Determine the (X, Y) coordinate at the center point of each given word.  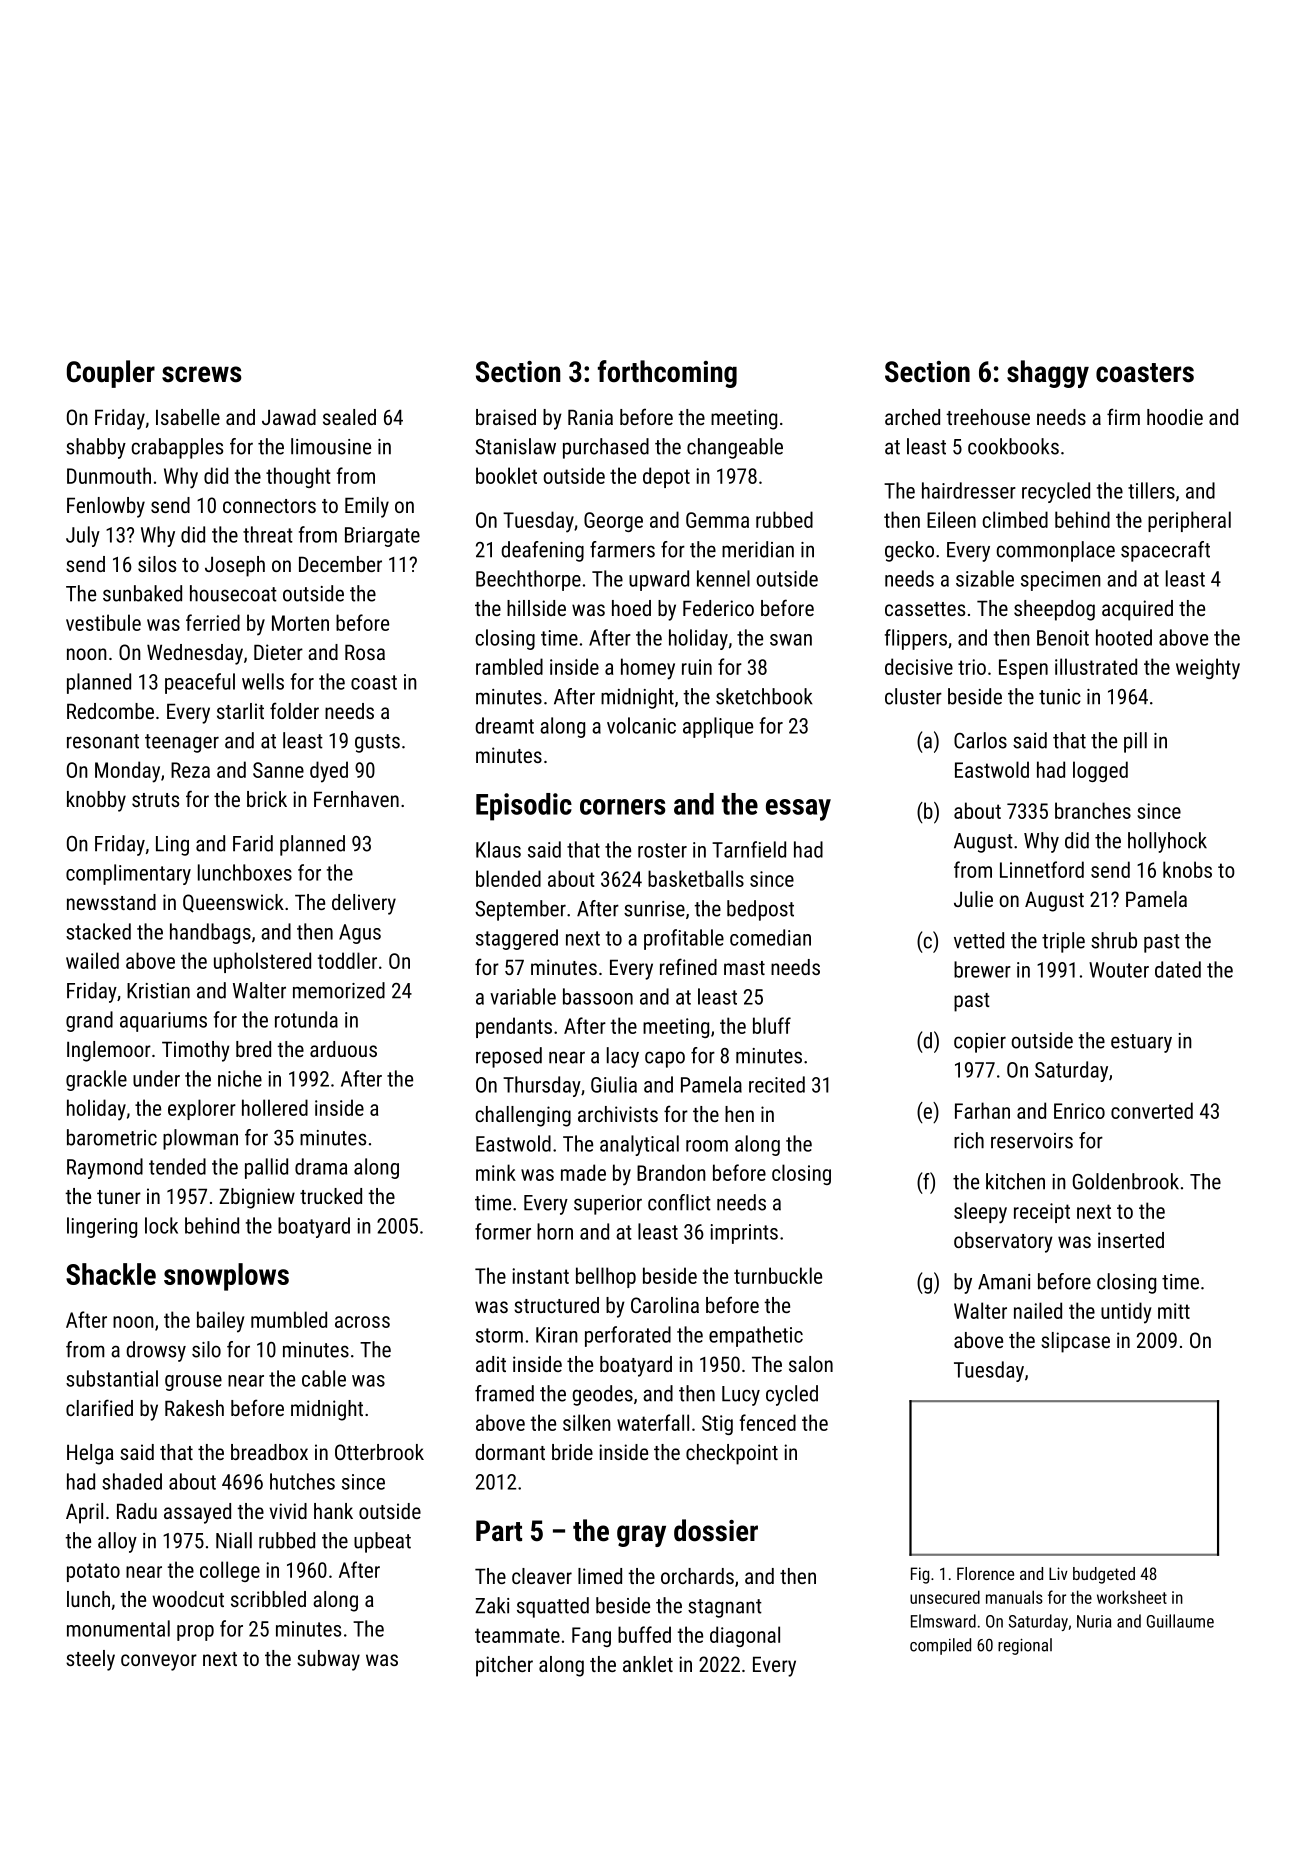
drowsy (156, 1351)
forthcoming (667, 374)
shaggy (1048, 374)
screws (202, 374)
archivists (618, 1114)
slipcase (1075, 1342)
